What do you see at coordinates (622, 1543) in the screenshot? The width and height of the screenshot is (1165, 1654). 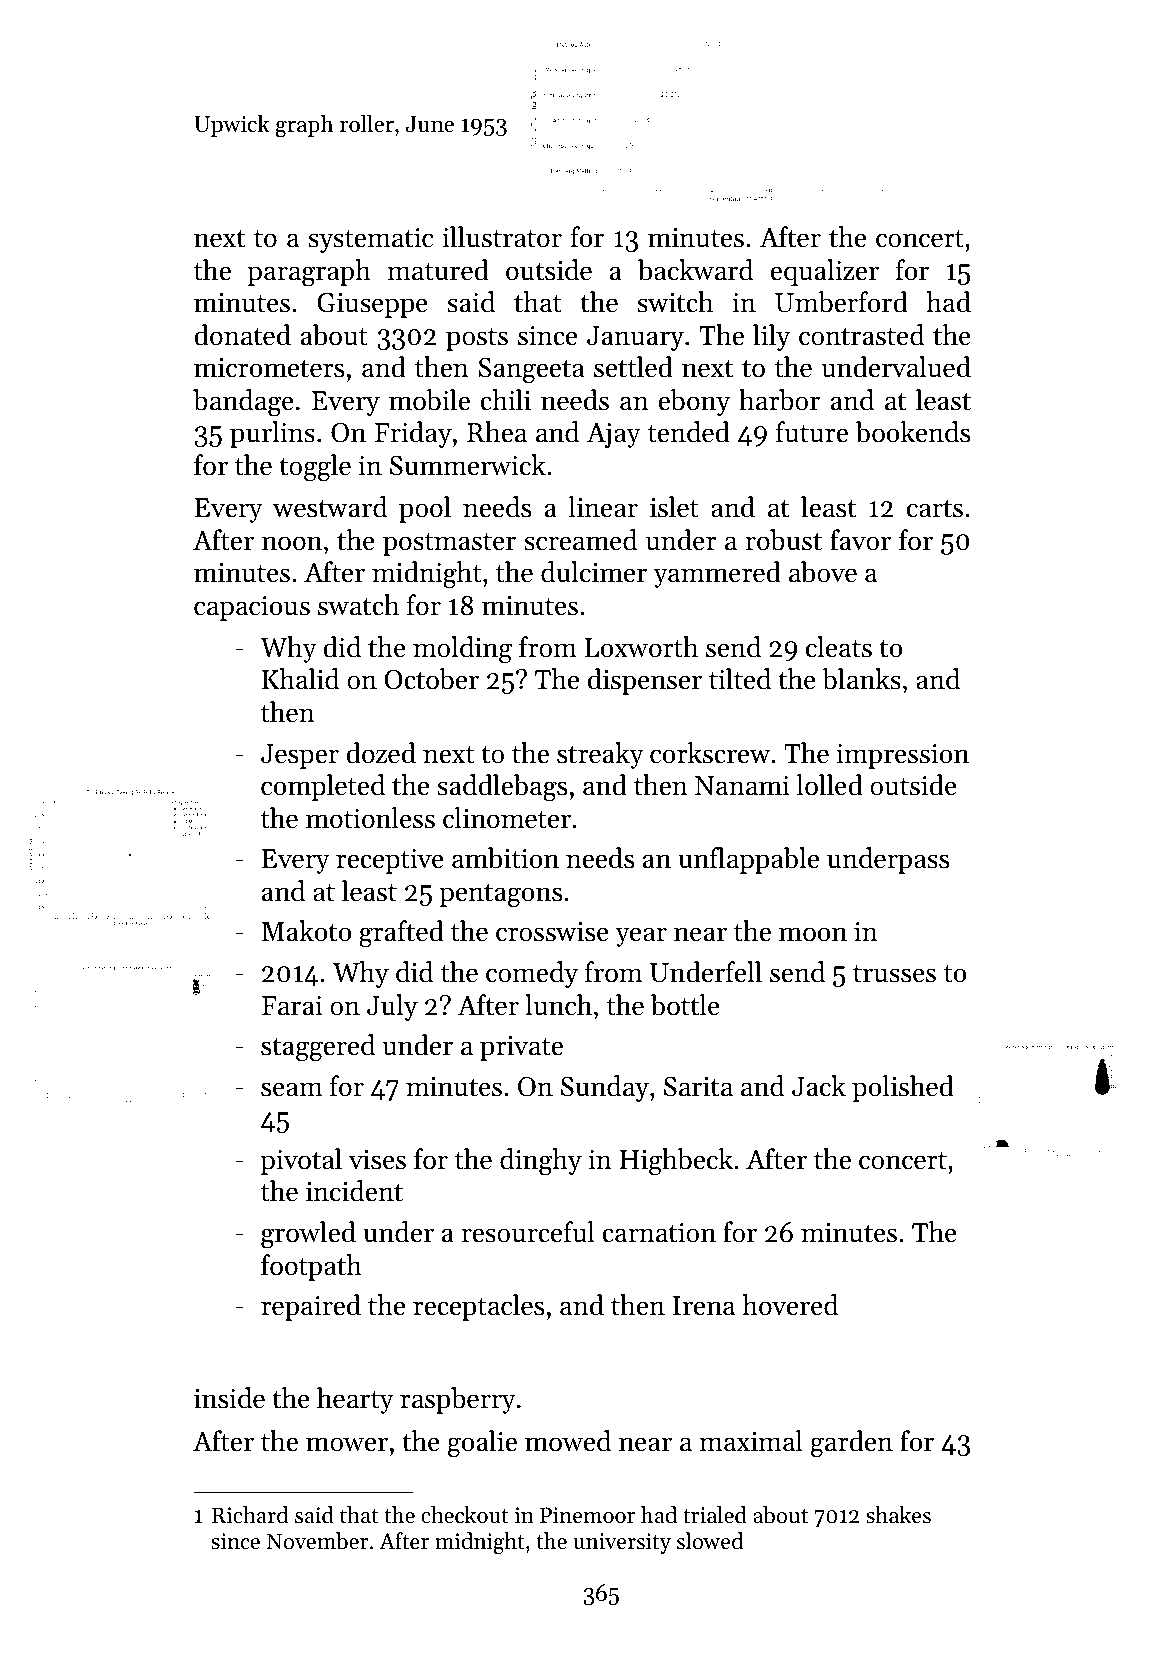 I see `university` at bounding box center [622, 1543].
